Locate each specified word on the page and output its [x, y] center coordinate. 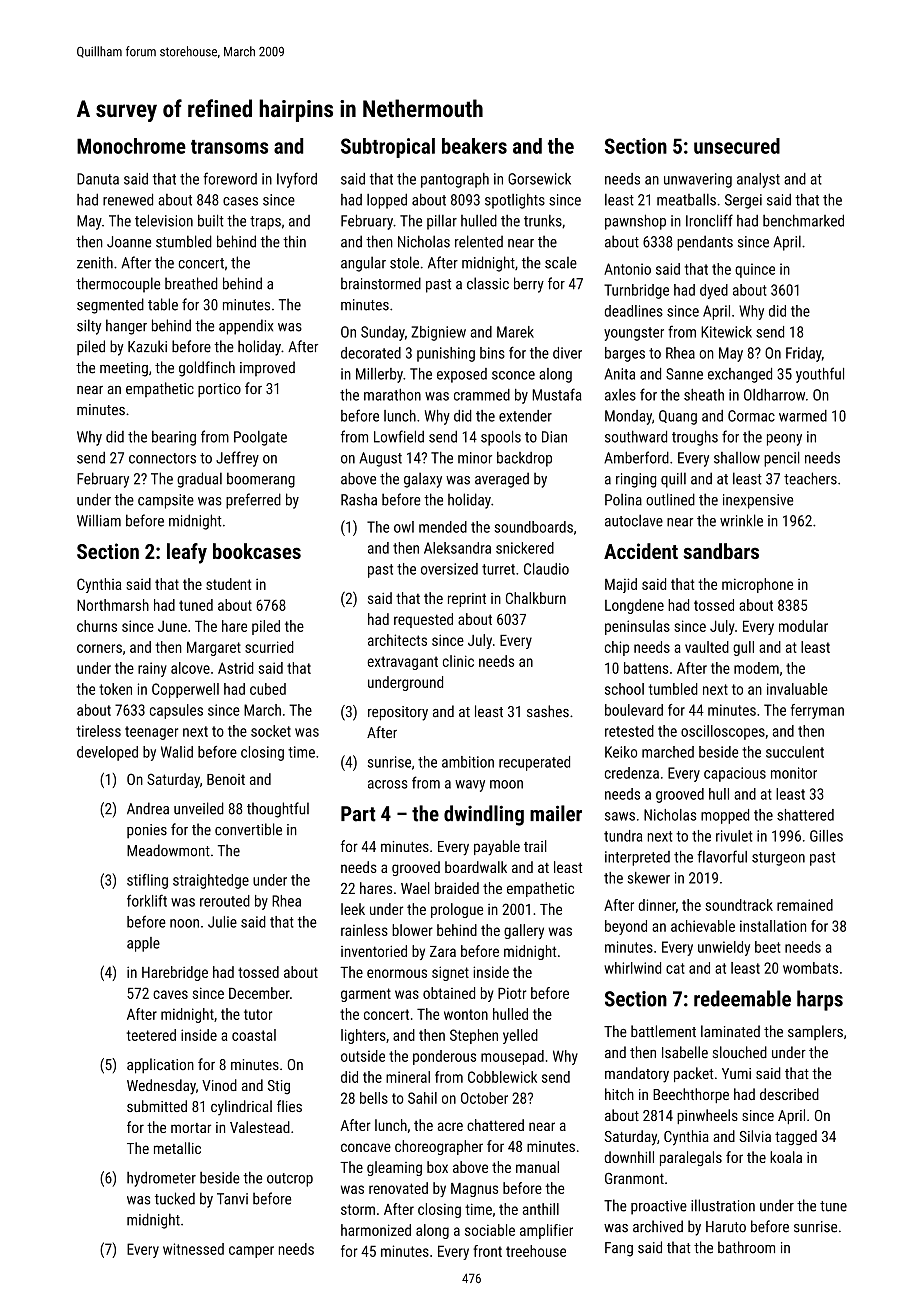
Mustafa [557, 394]
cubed [268, 689]
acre [450, 1126]
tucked [175, 1198]
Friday [804, 354]
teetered [151, 1035]
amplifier [546, 1231]
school [624, 689]
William [99, 520]
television [164, 220]
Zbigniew [438, 333]
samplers [815, 1032]
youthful [820, 375]
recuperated [534, 763]
